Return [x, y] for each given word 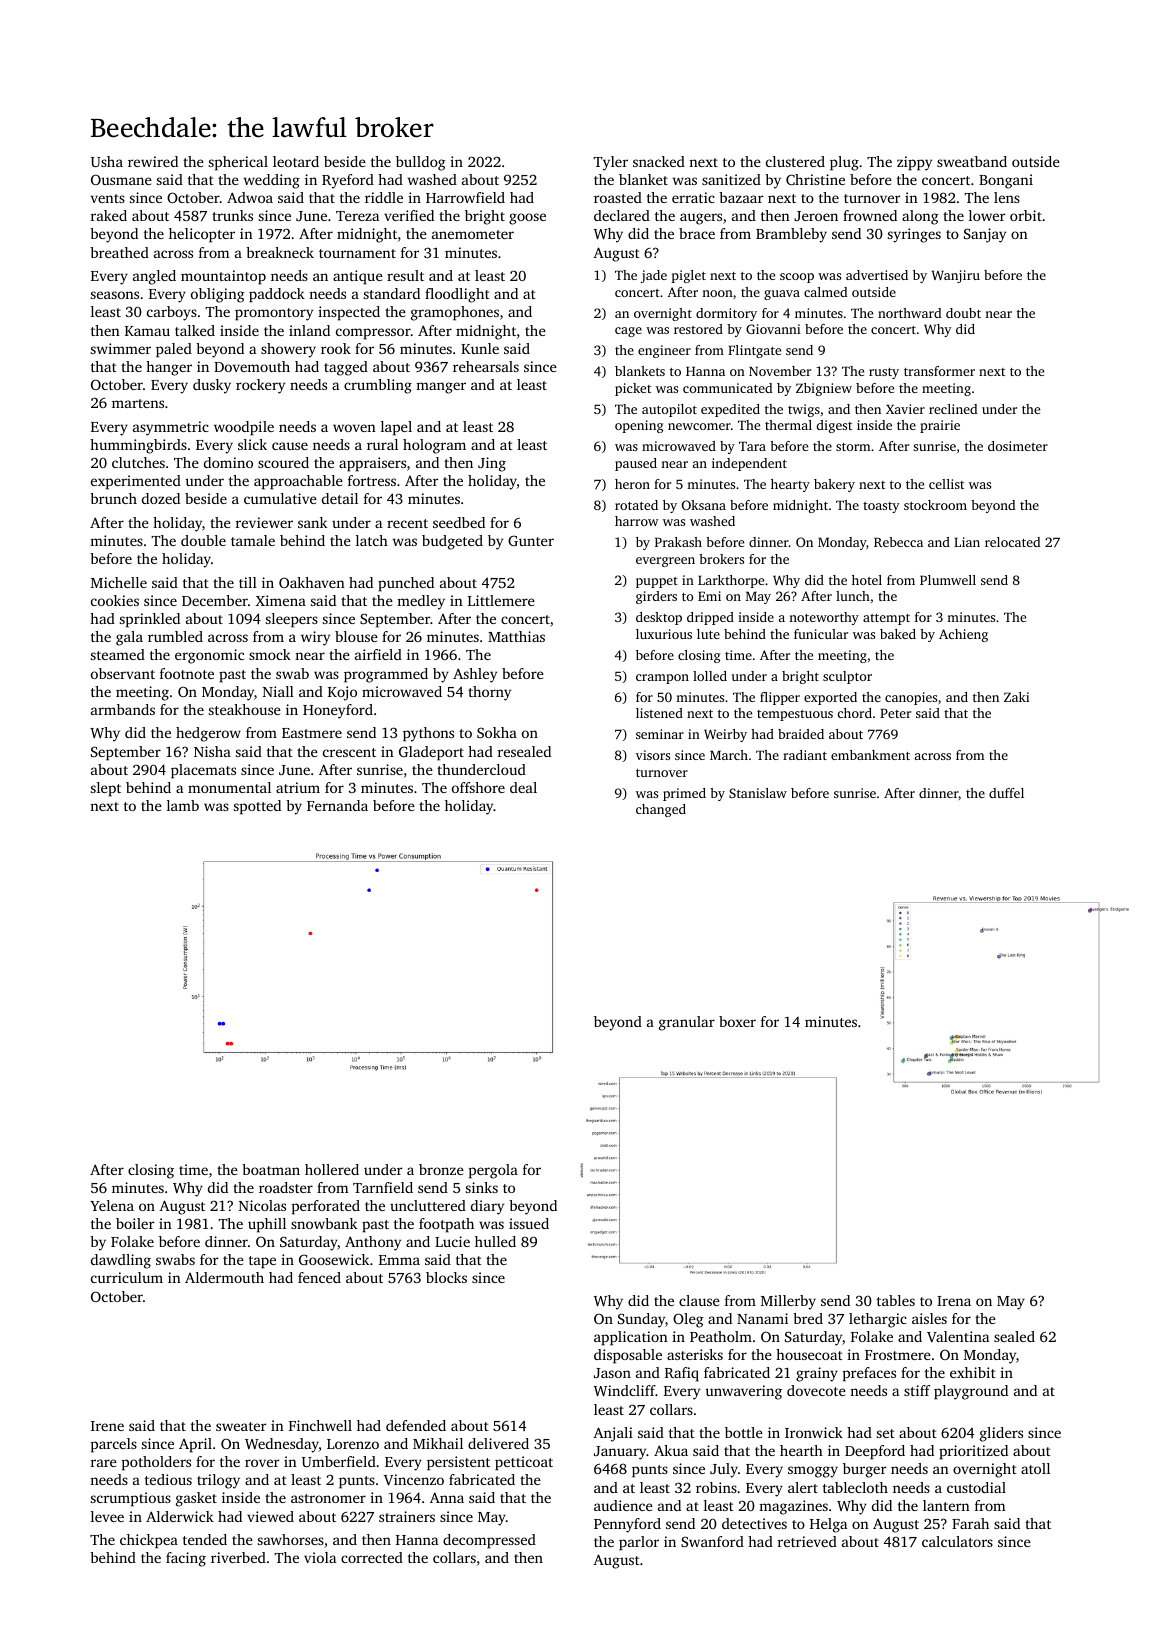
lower [987, 215]
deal [523, 787]
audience [623, 1505]
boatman [271, 1169]
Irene [107, 1426]
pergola [493, 1171]
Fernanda [337, 805]
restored [698, 329]
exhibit [973, 1372]
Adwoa [250, 197]
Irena [954, 1301]
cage [628, 332]
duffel [1006, 793]
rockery [260, 386]
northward [909, 313]
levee [107, 1516]
